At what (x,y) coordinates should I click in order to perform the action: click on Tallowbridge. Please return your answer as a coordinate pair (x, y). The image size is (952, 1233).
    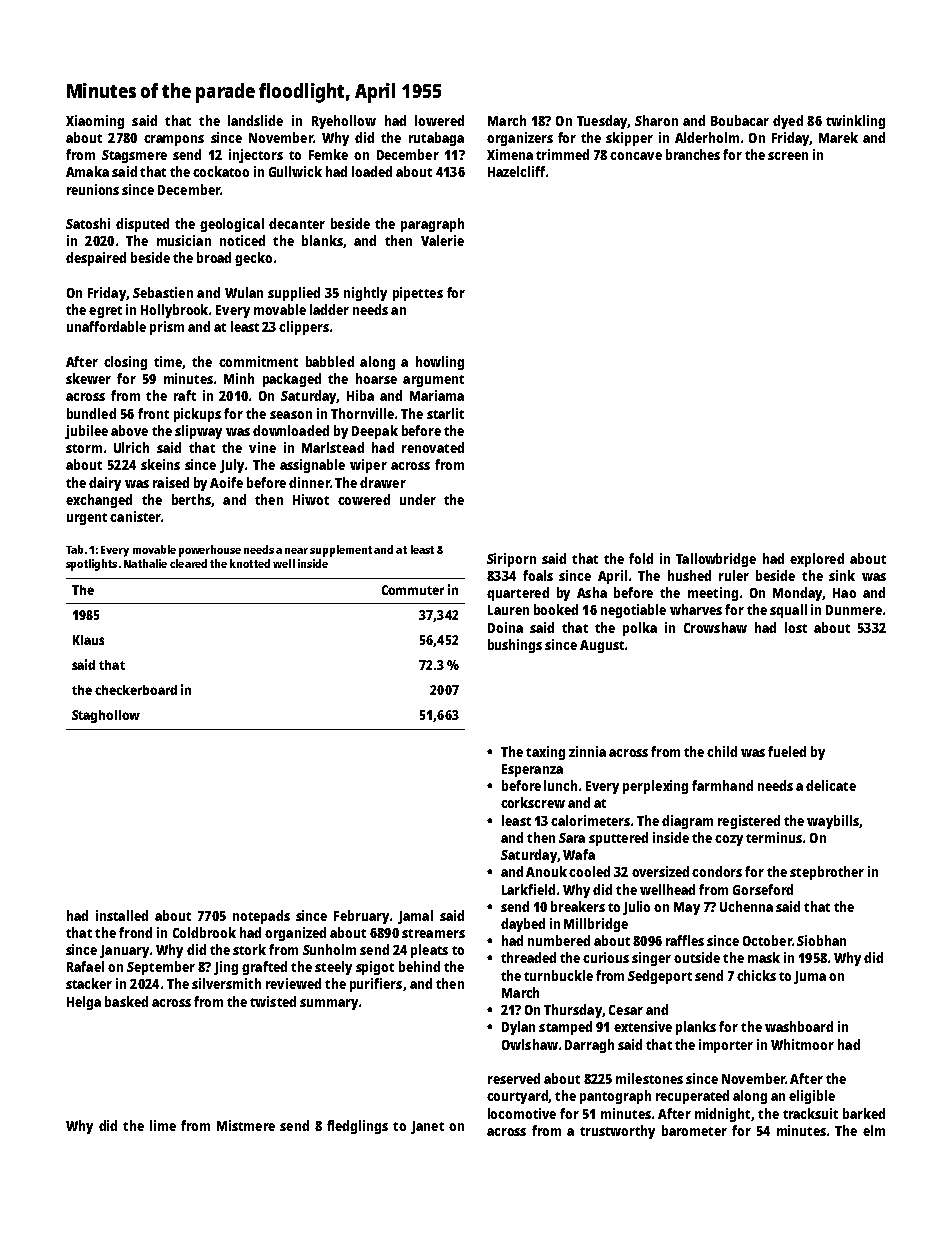
    Looking at the image, I should click on (716, 560).
